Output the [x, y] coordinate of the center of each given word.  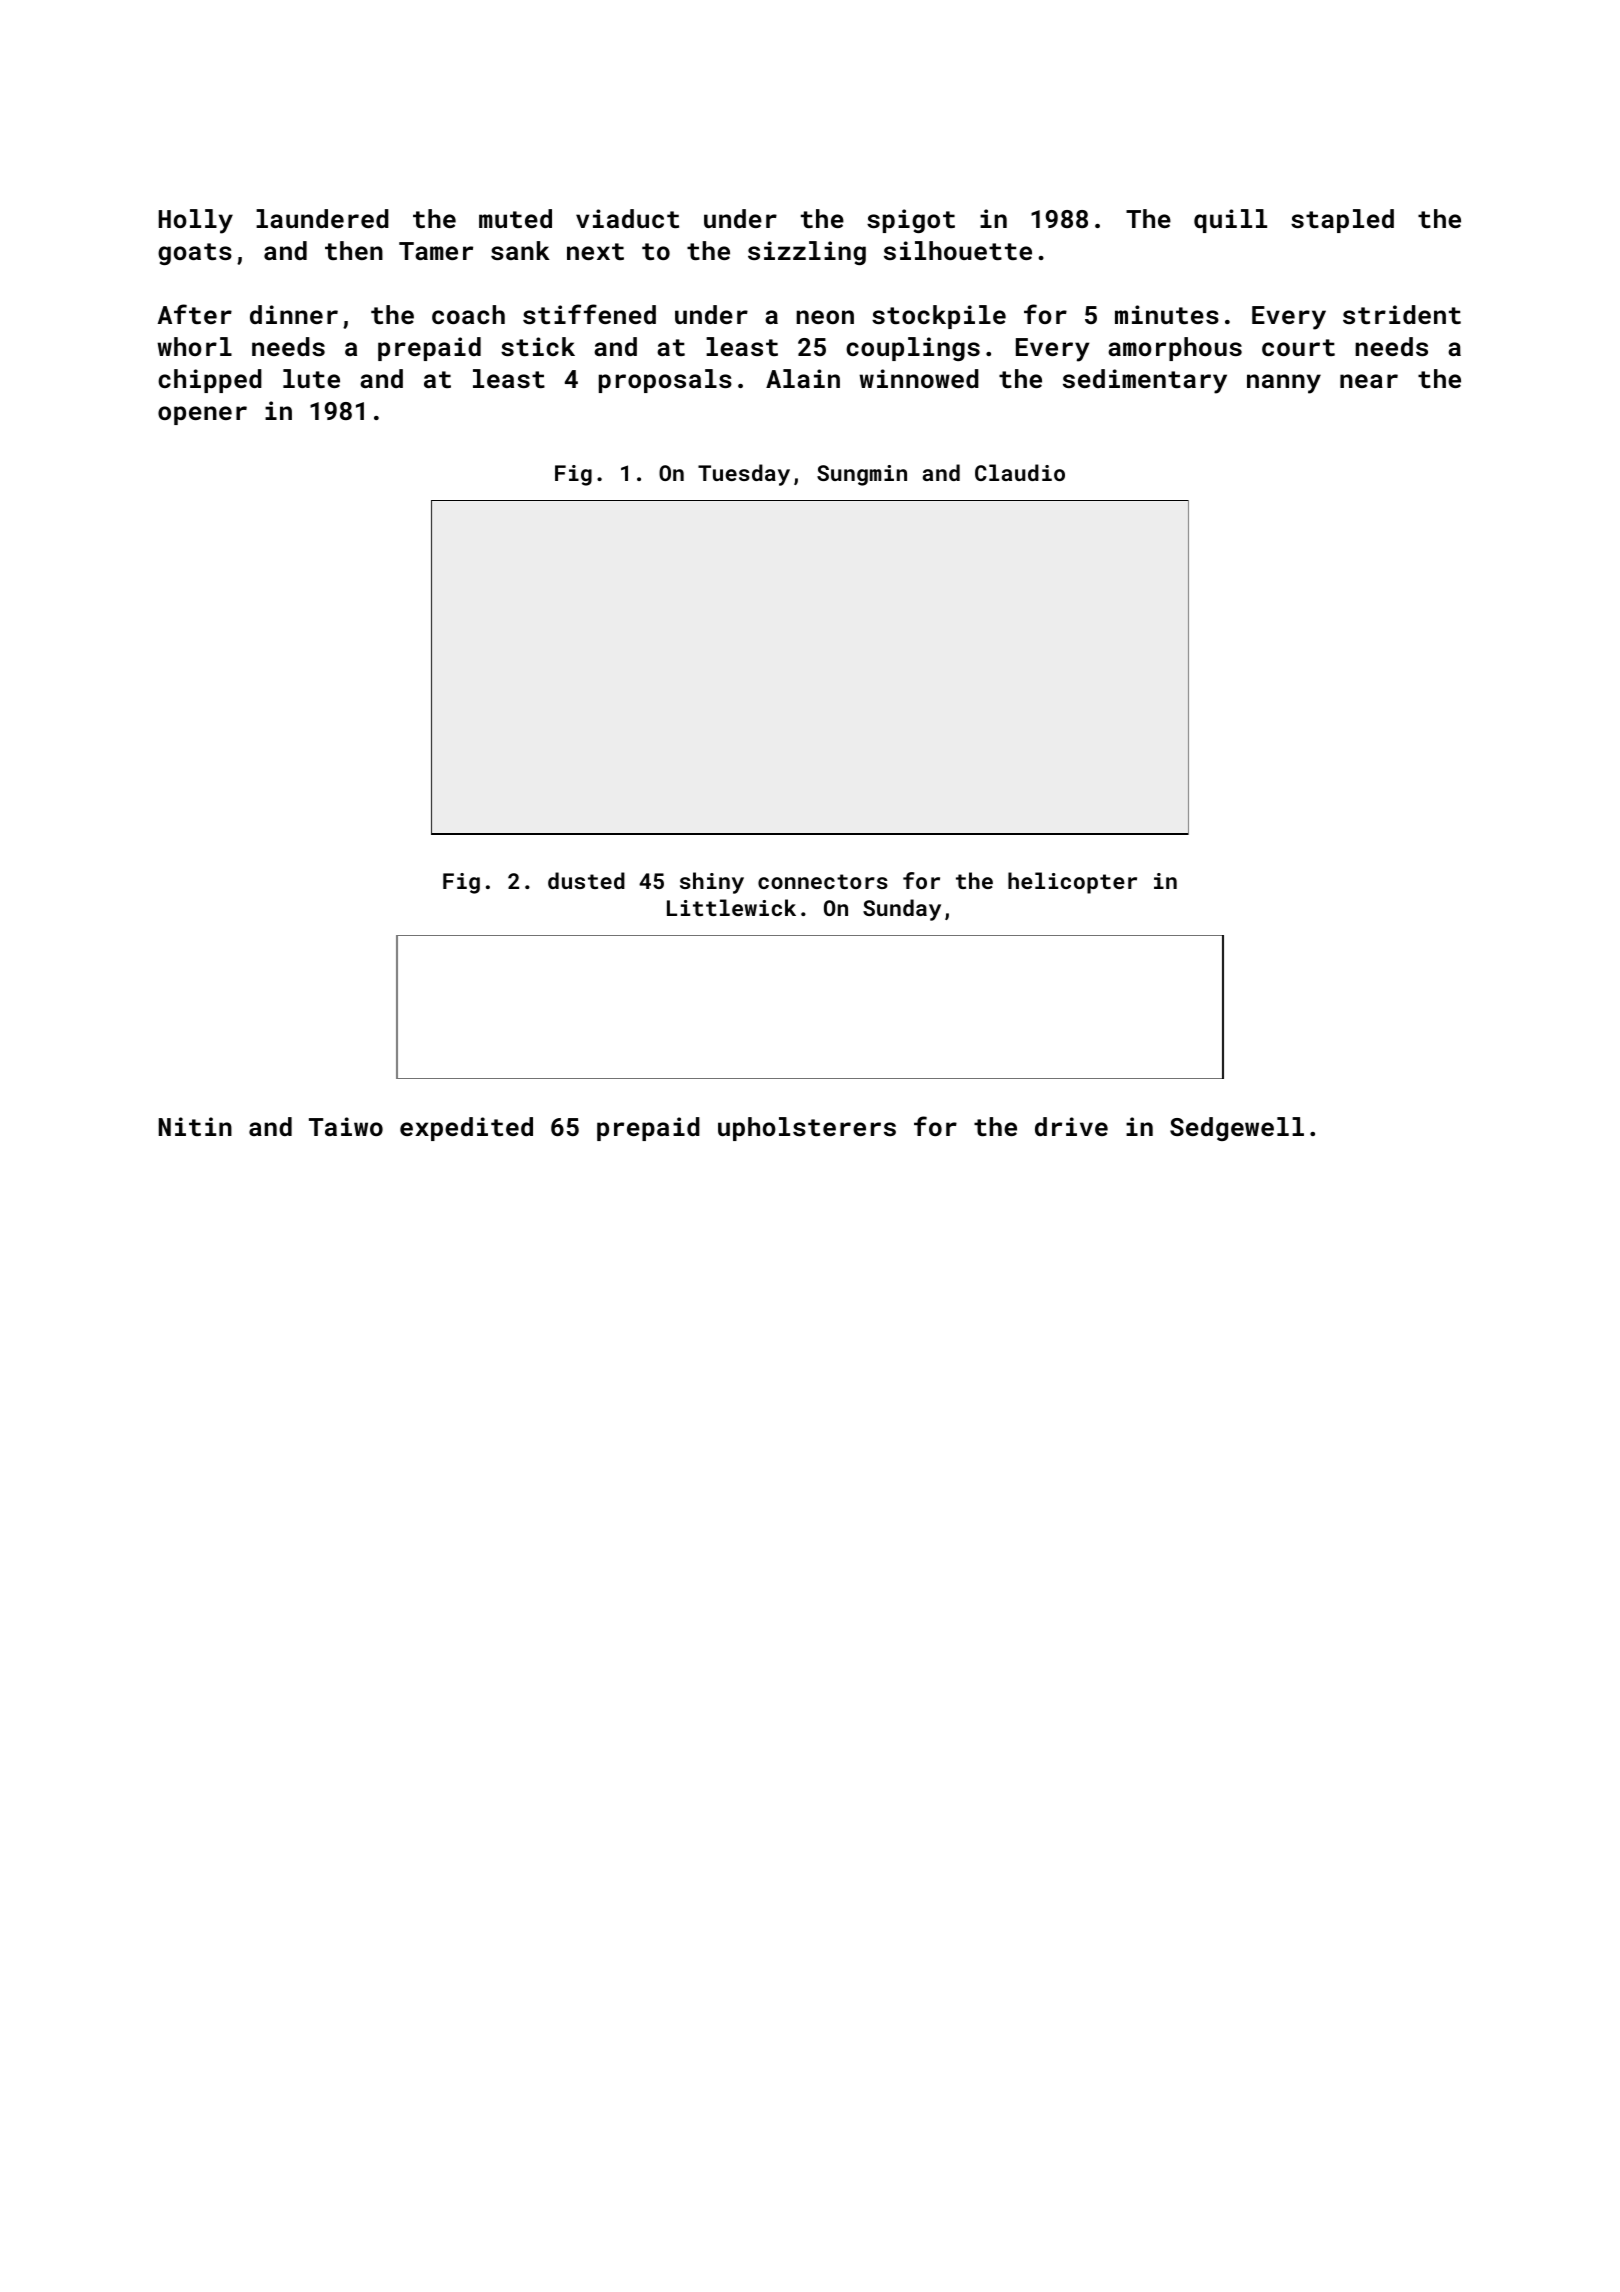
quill [1230, 221]
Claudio [1020, 472]
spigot [911, 221]
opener [202, 415]
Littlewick [731, 907]
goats [195, 254]
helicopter [1072, 883]
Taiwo [346, 1126]
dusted [586, 880]
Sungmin [862, 475]
